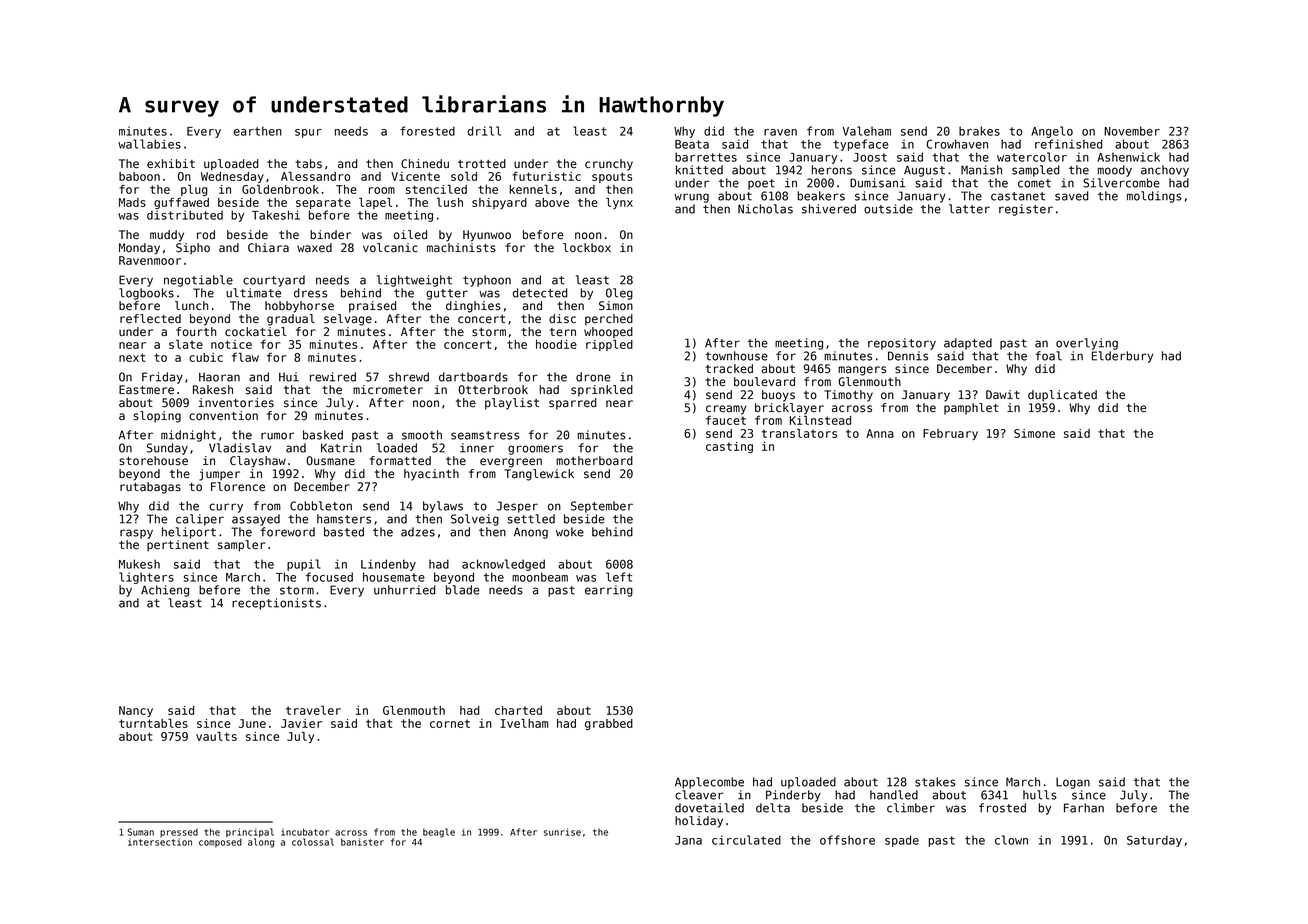  I want to click on holiday, so click(699, 822).
